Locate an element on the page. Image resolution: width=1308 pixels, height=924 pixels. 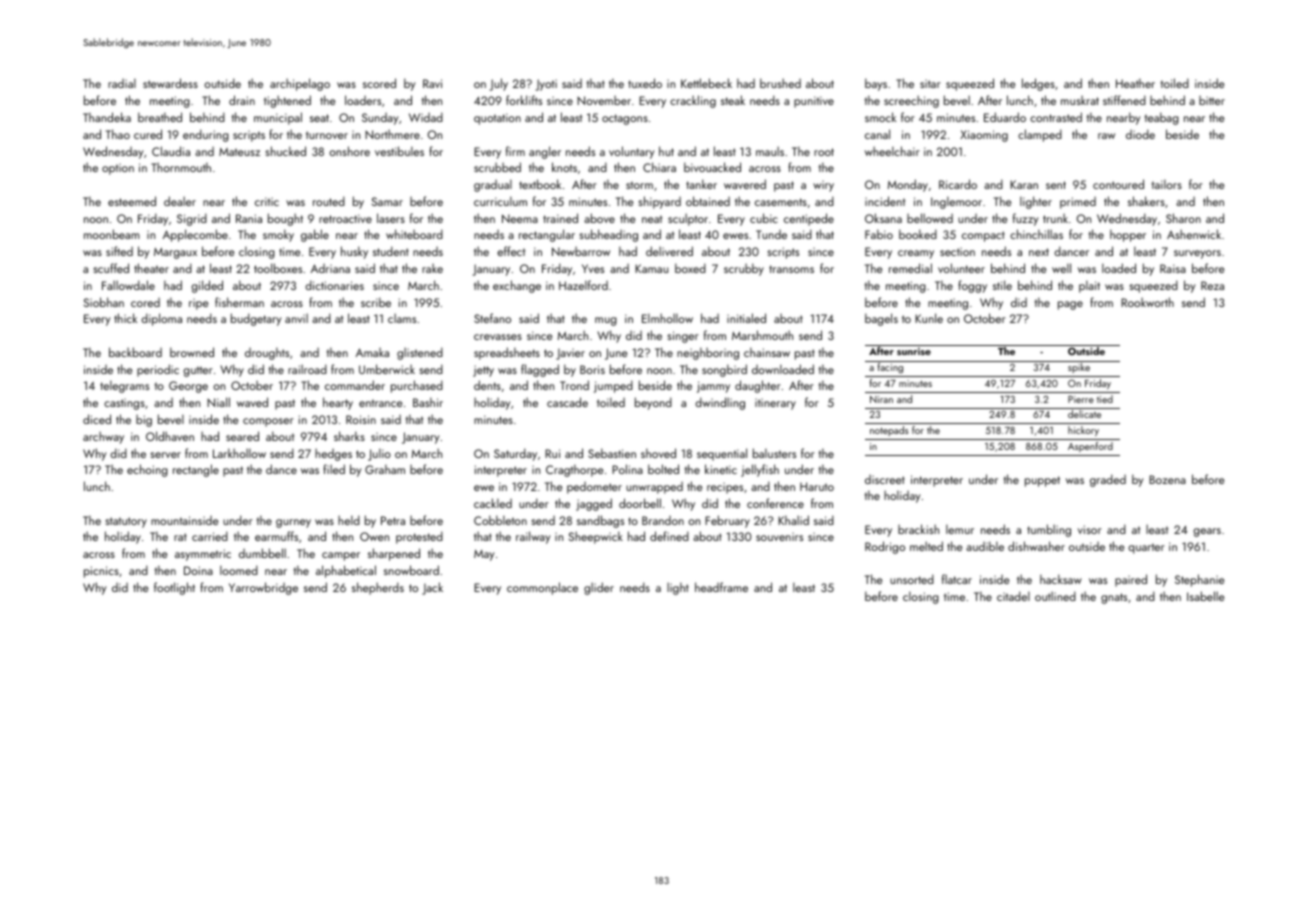
Neema is located at coordinates (520, 218).
